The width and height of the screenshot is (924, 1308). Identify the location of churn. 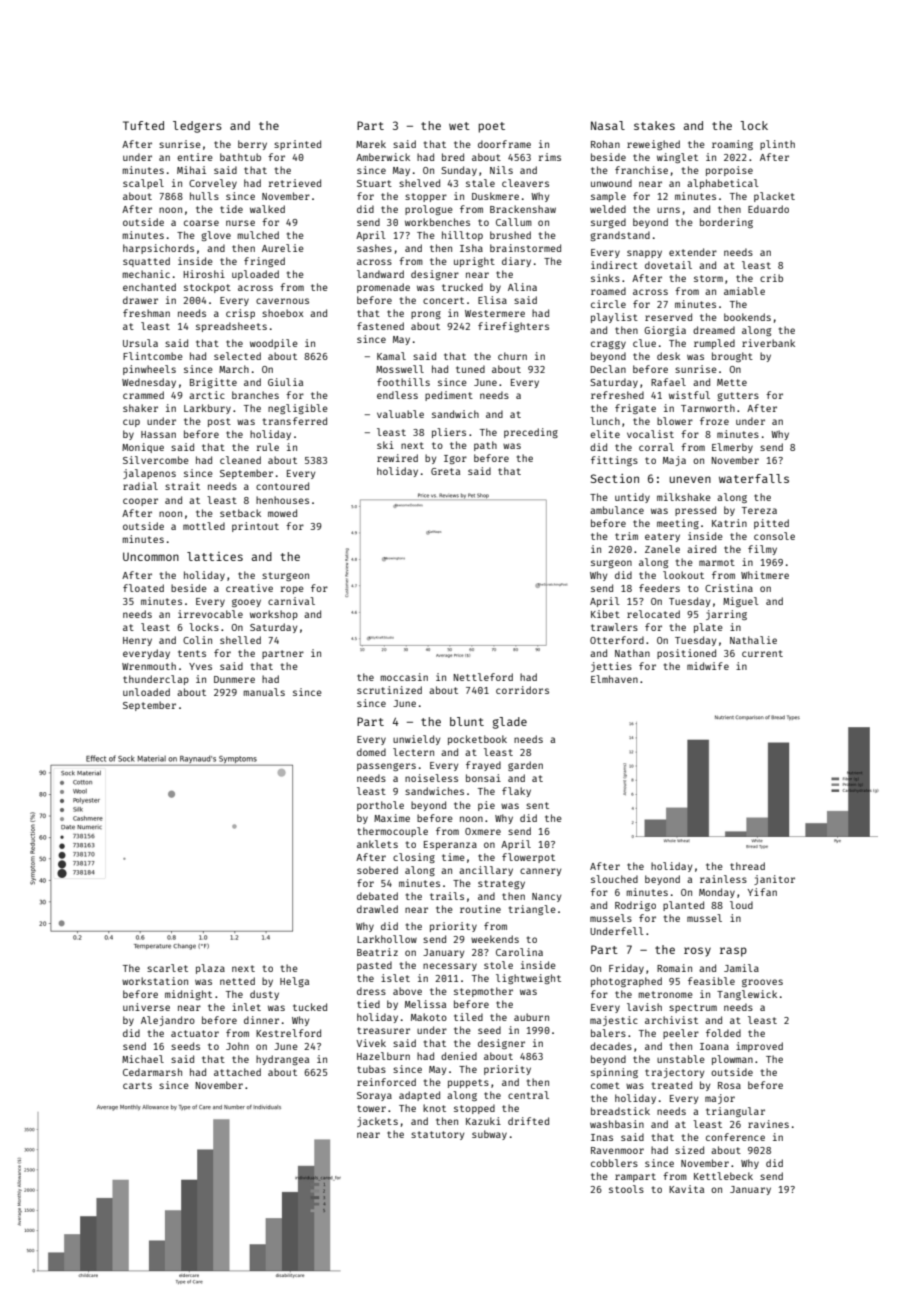
(512, 356).
